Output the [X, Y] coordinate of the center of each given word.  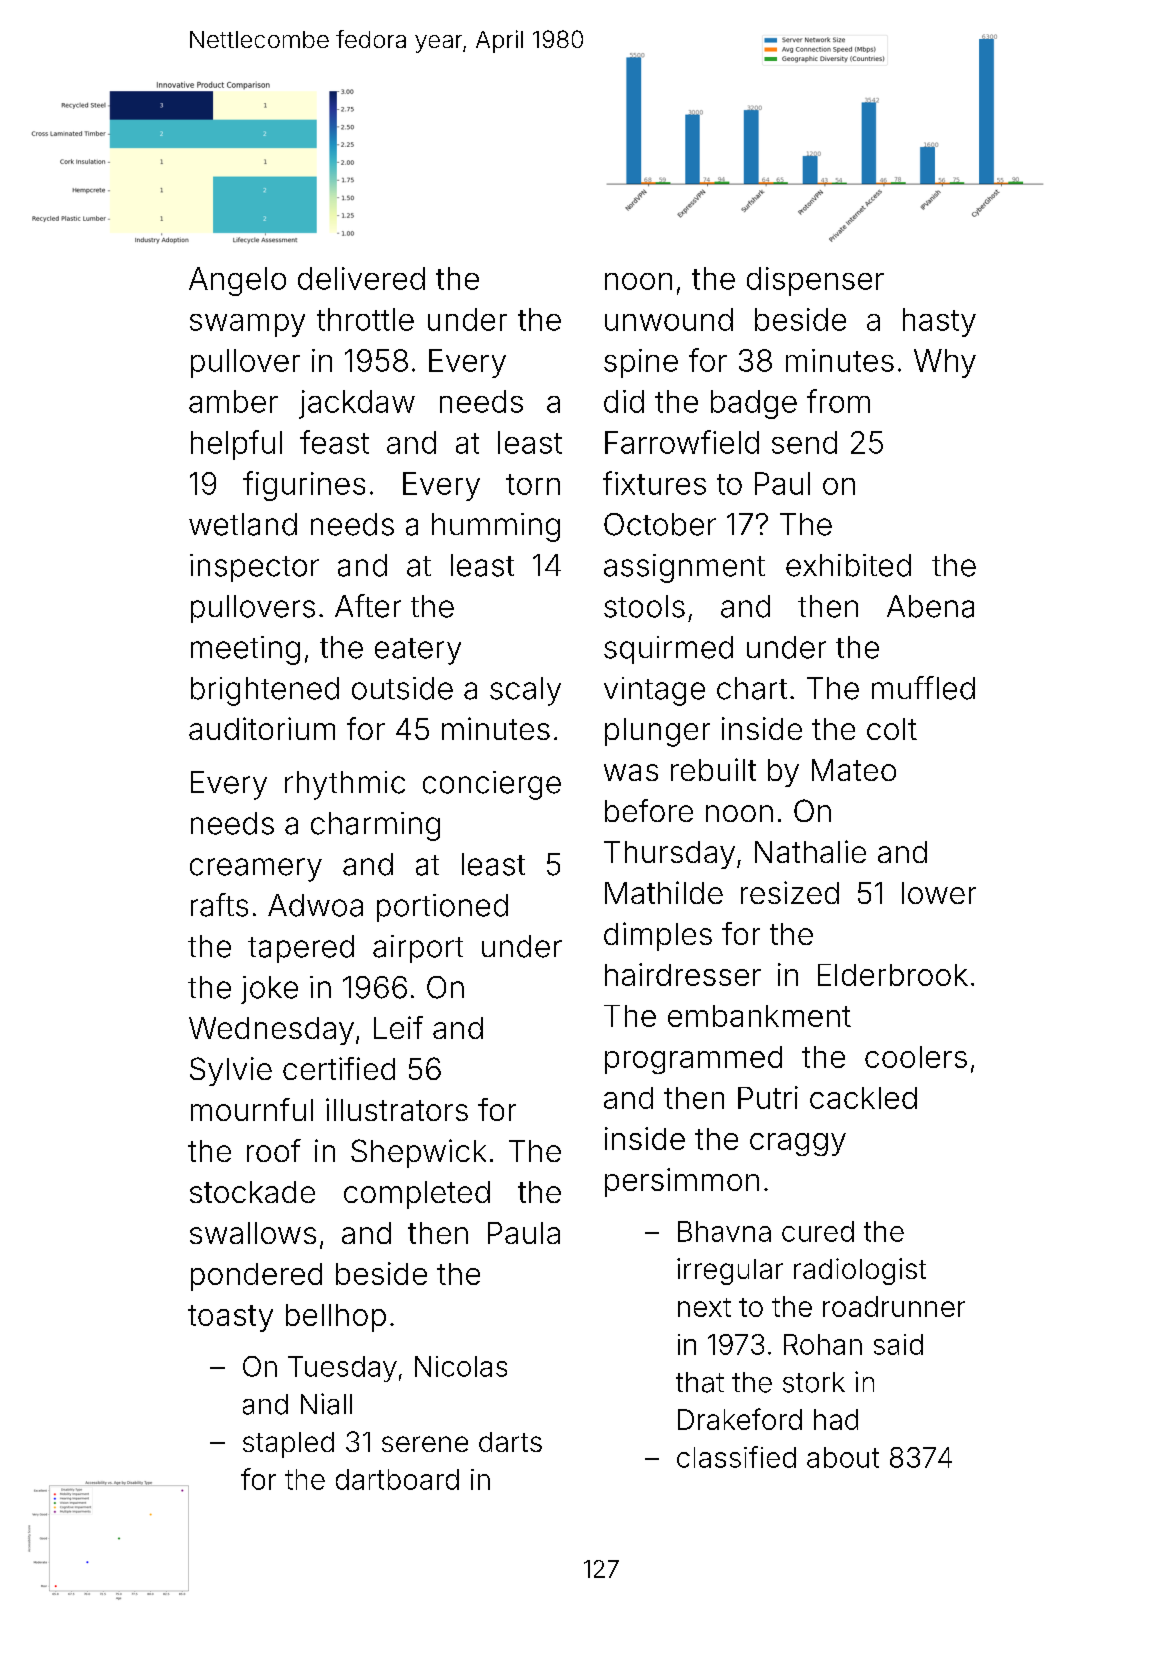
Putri [768, 1097]
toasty [230, 1318]
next [704, 1307]
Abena [930, 606]
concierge [492, 785]
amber [233, 401]
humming [496, 527]
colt [892, 729]
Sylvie [231, 1071]
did [624, 401]
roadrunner [894, 1306]
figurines [304, 486]
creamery [256, 870]
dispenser [815, 281]
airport [418, 949]
